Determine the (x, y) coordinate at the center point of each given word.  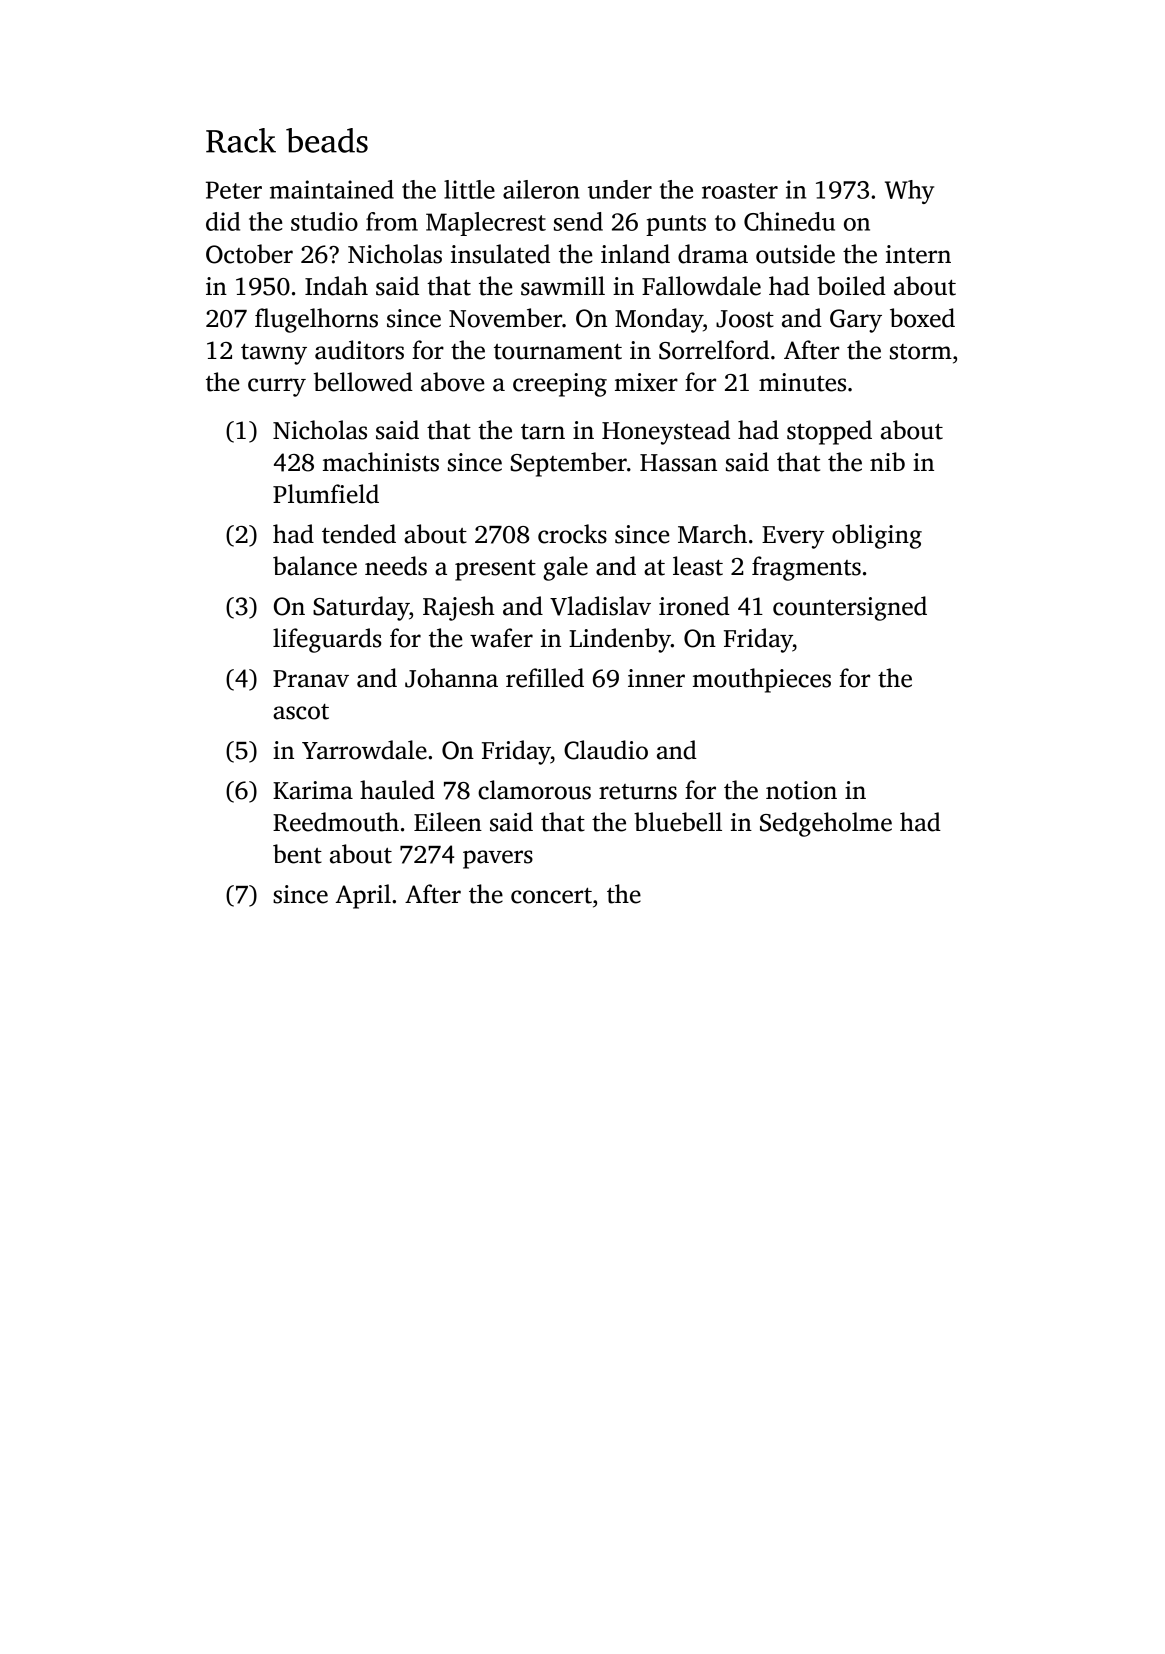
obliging (877, 536)
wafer (501, 638)
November (505, 318)
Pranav (311, 679)
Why (909, 192)
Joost (745, 319)
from (392, 221)
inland (635, 254)
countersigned (850, 608)
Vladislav (600, 606)
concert (551, 896)
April (363, 896)
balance (315, 566)
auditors (359, 350)
